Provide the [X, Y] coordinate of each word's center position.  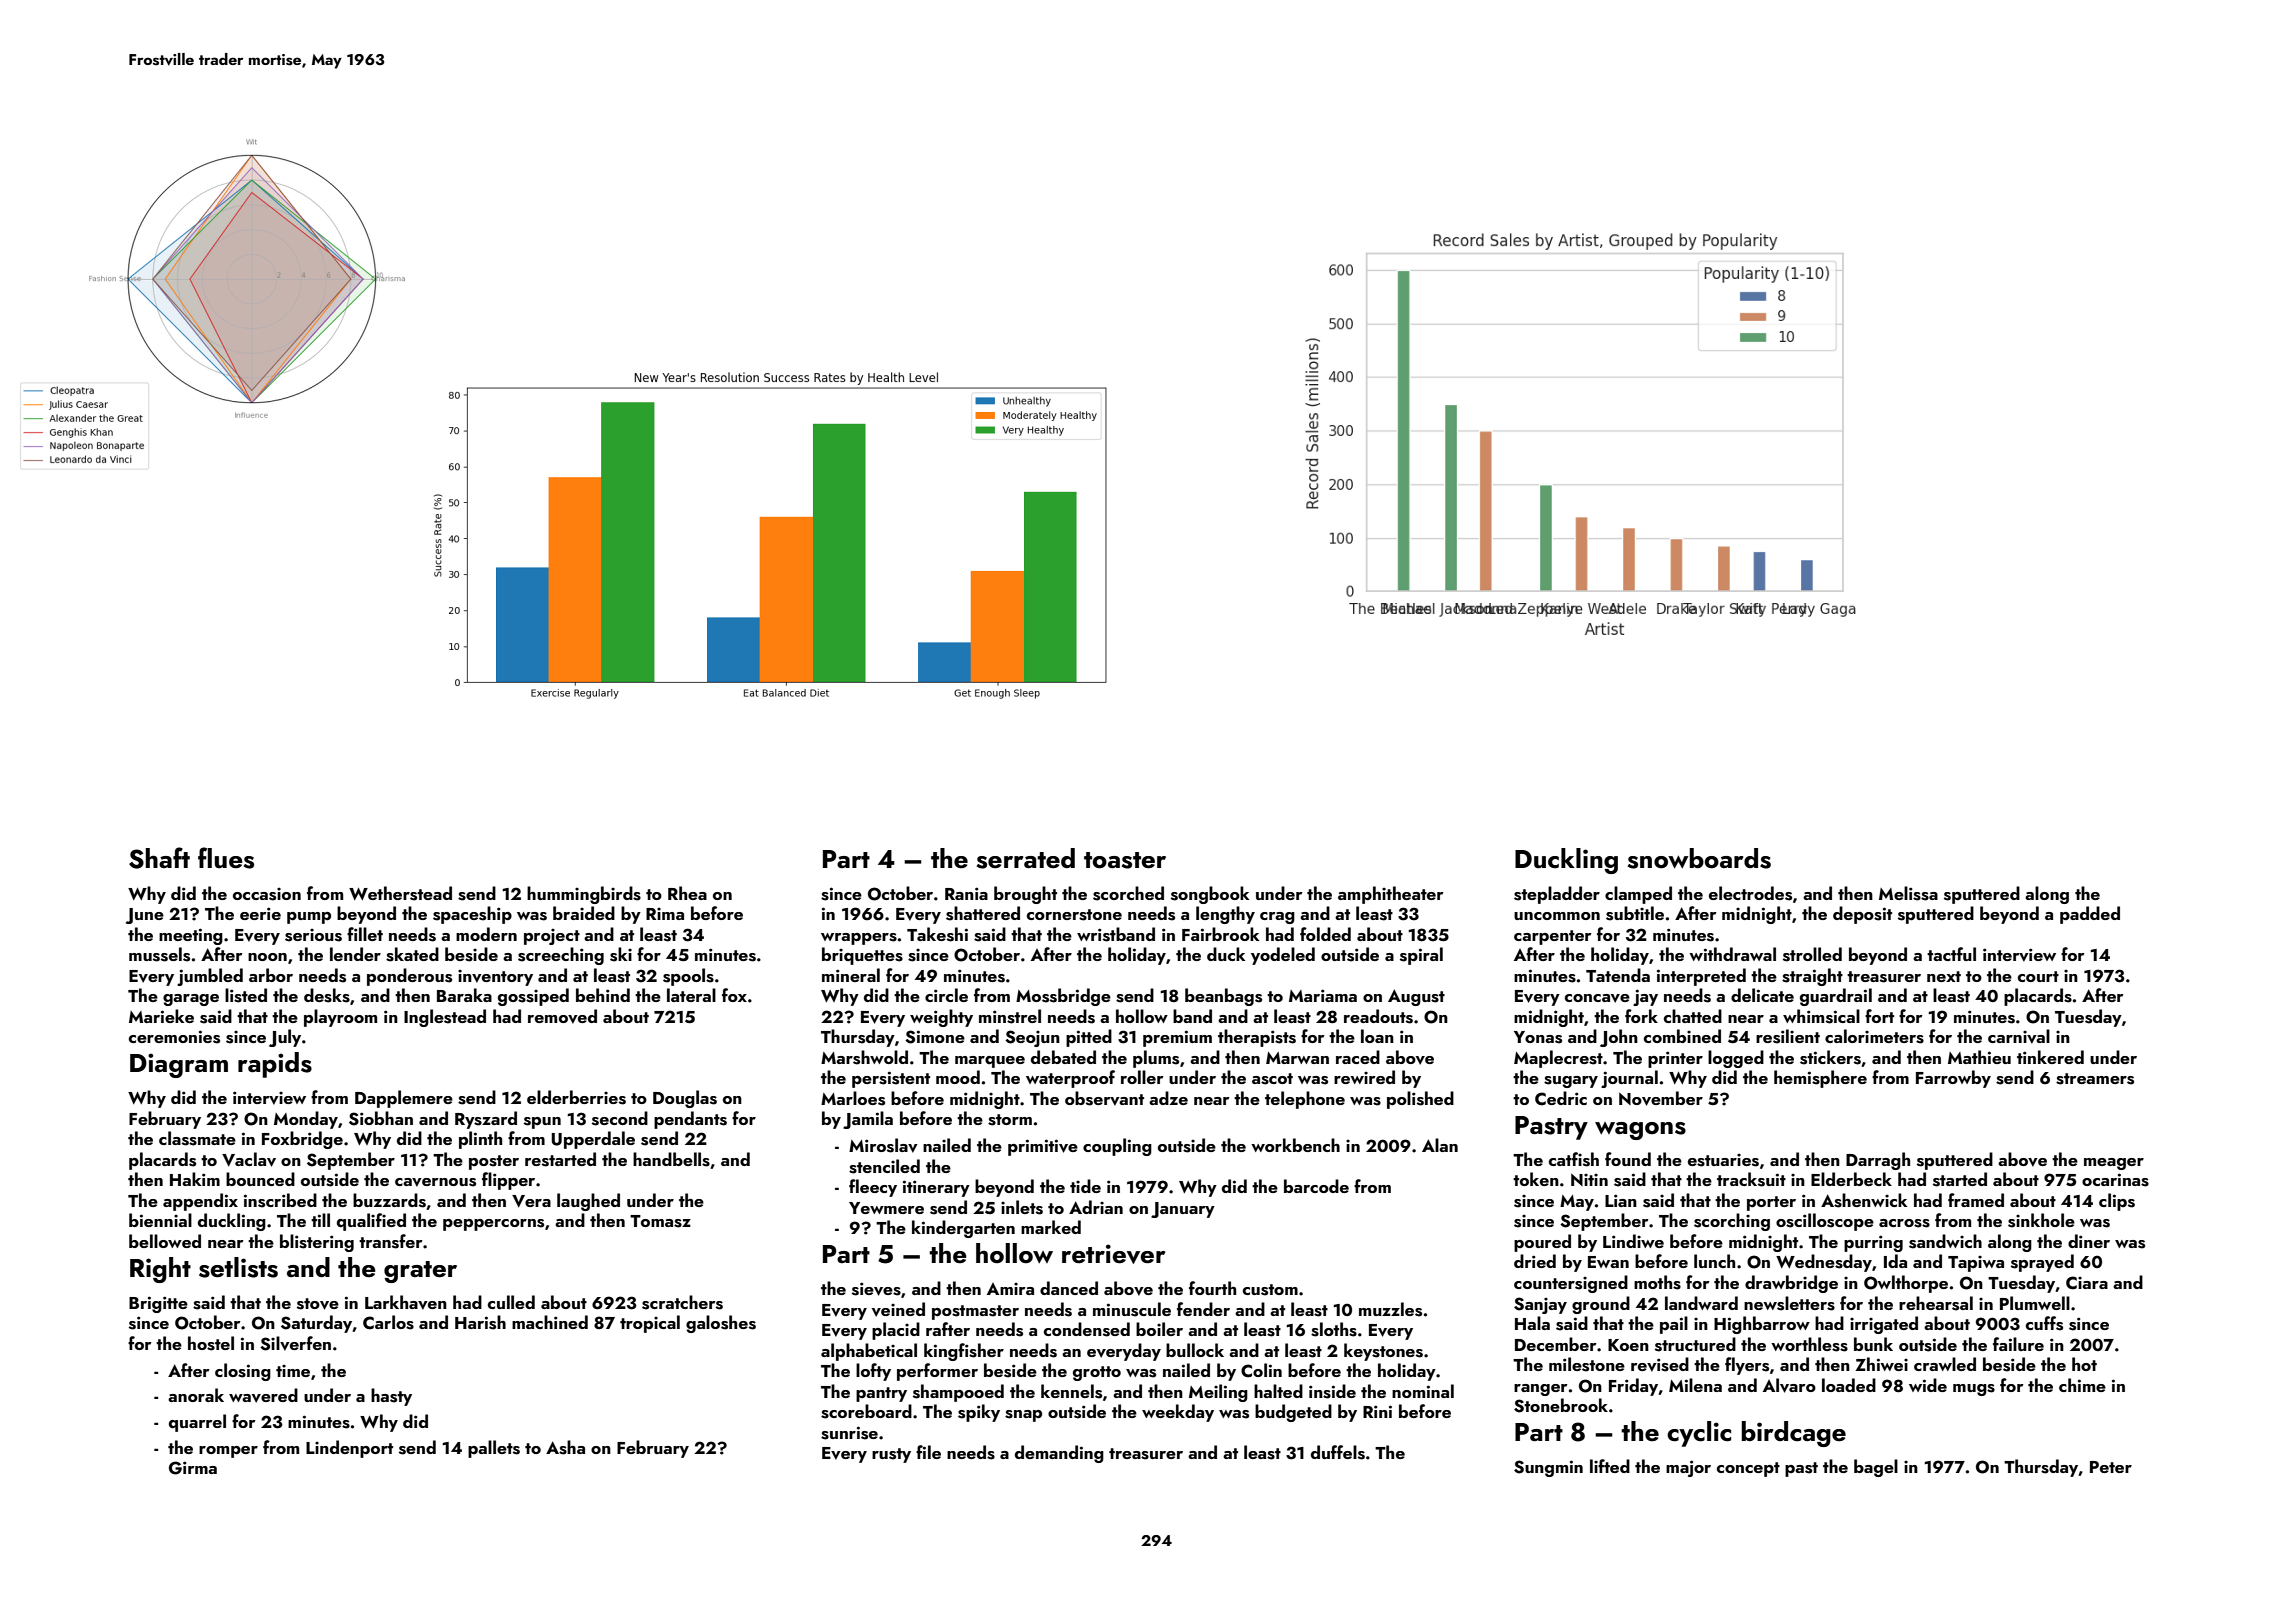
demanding [1059, 1454]
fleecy [873, 1188]
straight [1812, 977]
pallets [494, 1449]
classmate [197, 1138]
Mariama [1323, 995]
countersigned [1571, 1284]
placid [896, 1331]
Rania [966, 893]
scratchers [682, 1302]
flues [226, 858]
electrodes [1750, 893]
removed [562, 1016]
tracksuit [1751, 1179]
